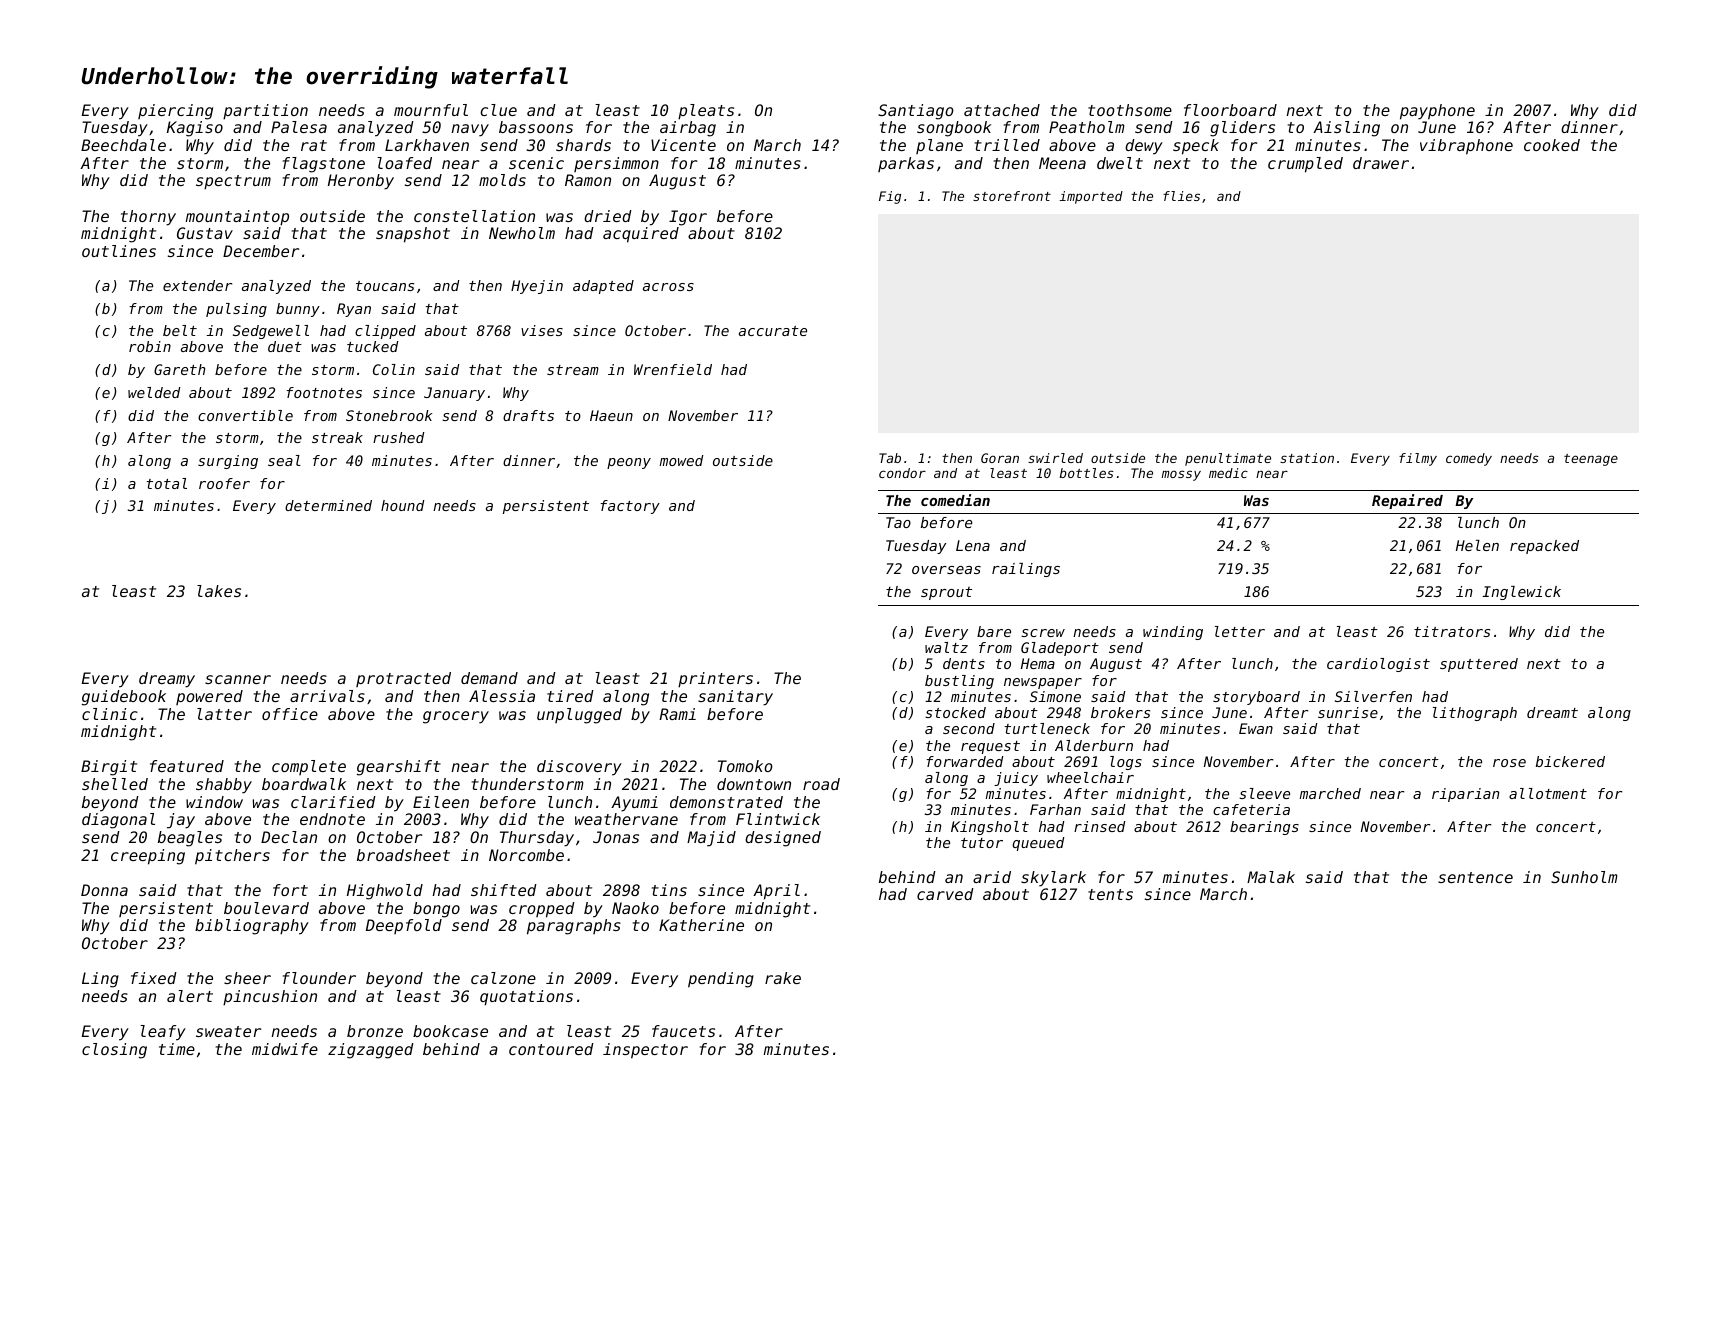 Image resolution: width=1720 pixels, height=1329 pixels. Describe the element at coordinates (399, 768) in the screenshot. I see `gearshift` at that location.
